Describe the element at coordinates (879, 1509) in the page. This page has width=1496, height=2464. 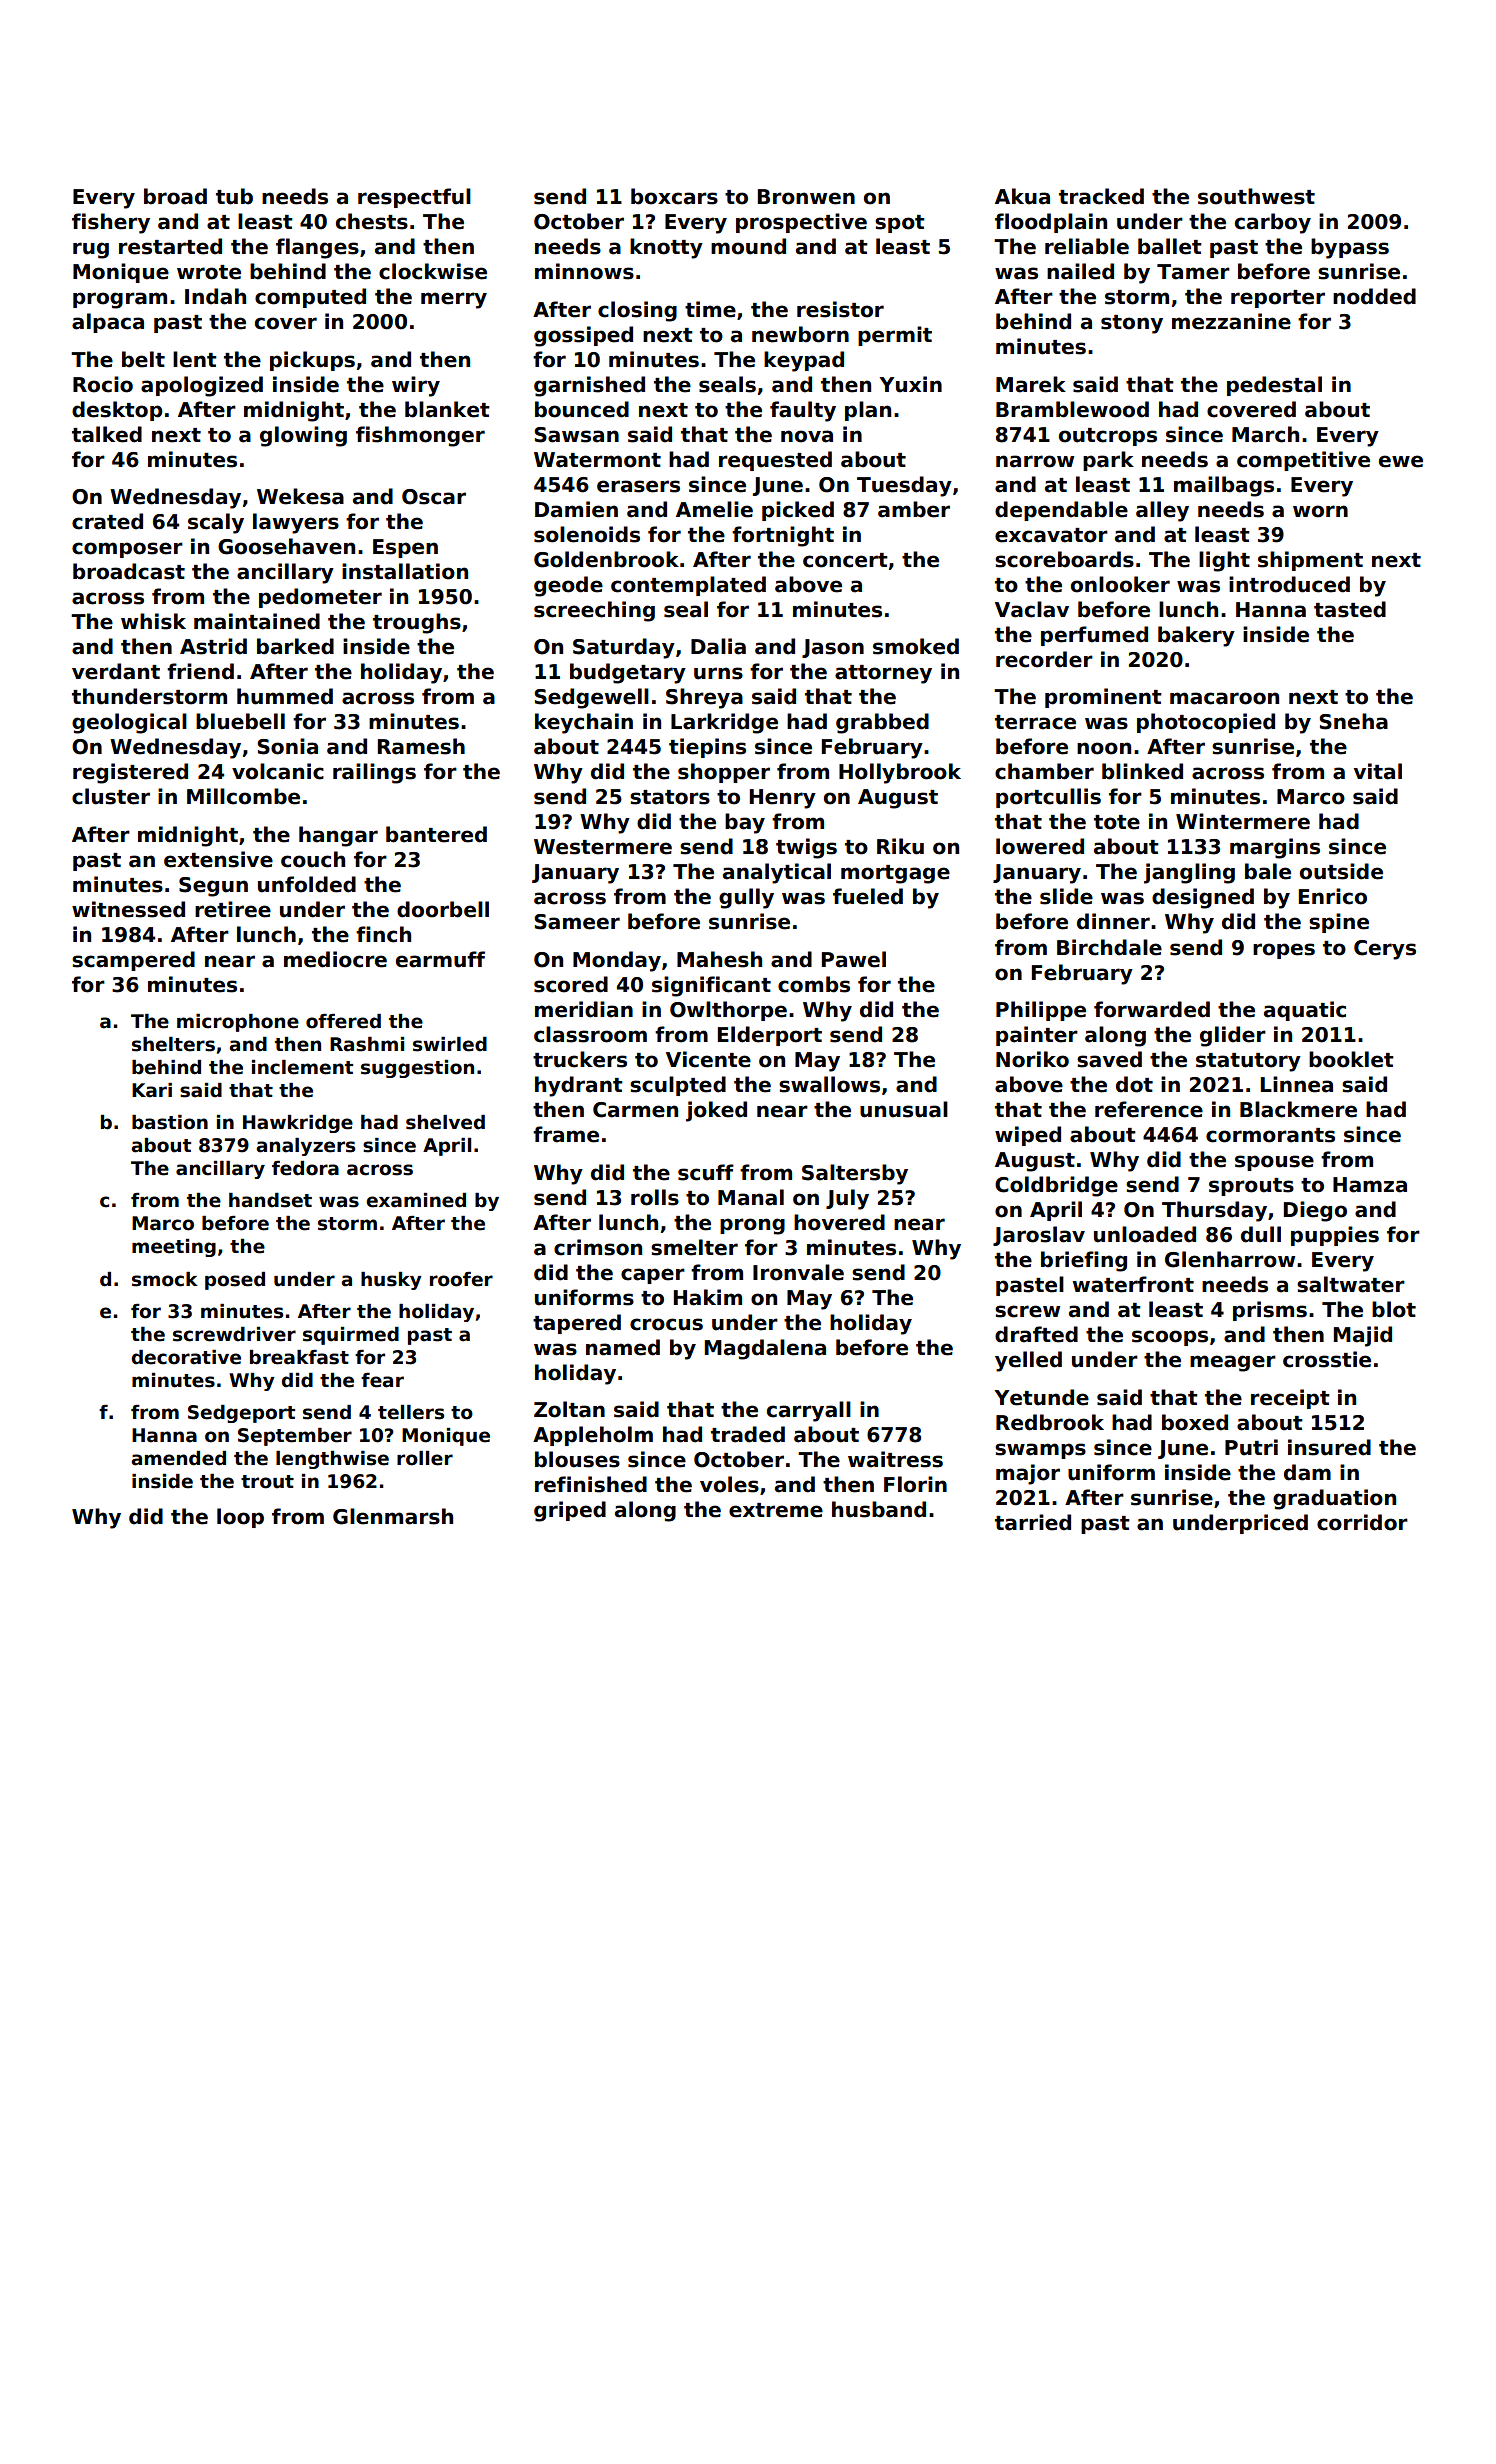
I see `husband` at that location.
